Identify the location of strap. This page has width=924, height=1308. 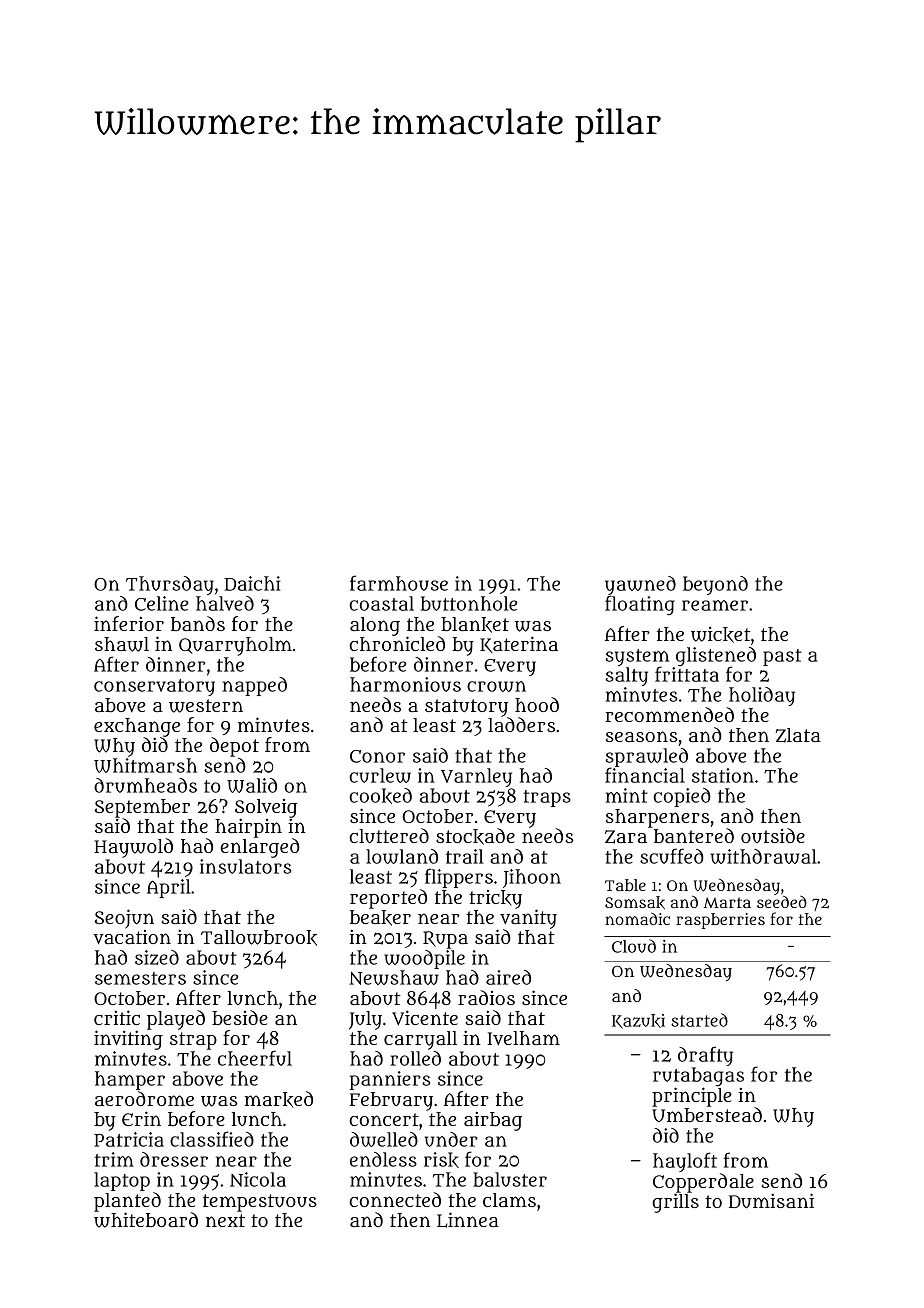
(193, 1041).
